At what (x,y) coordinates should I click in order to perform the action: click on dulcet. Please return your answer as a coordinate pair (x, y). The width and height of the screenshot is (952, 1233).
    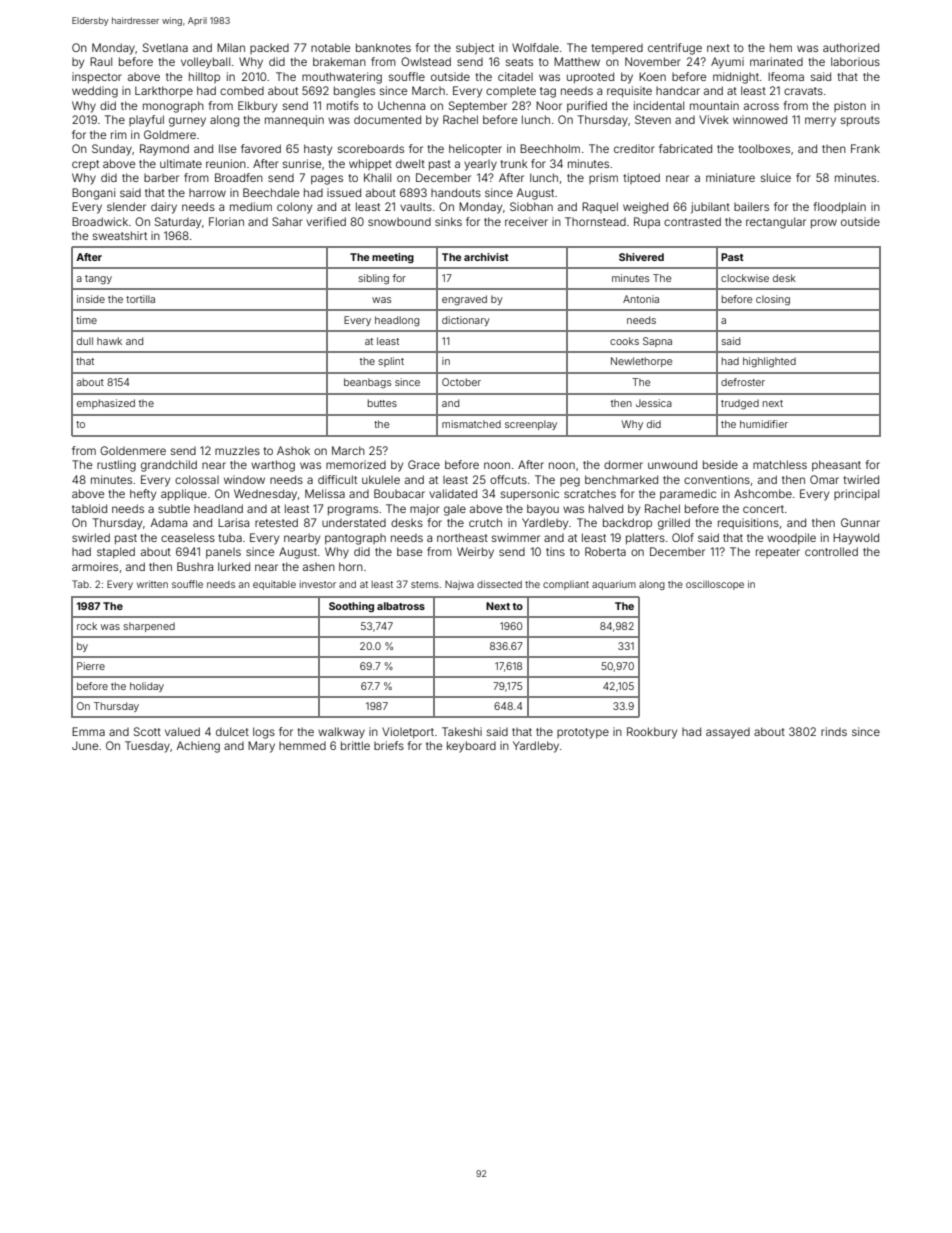
    Looking at the image, I should click on (232, 731).
